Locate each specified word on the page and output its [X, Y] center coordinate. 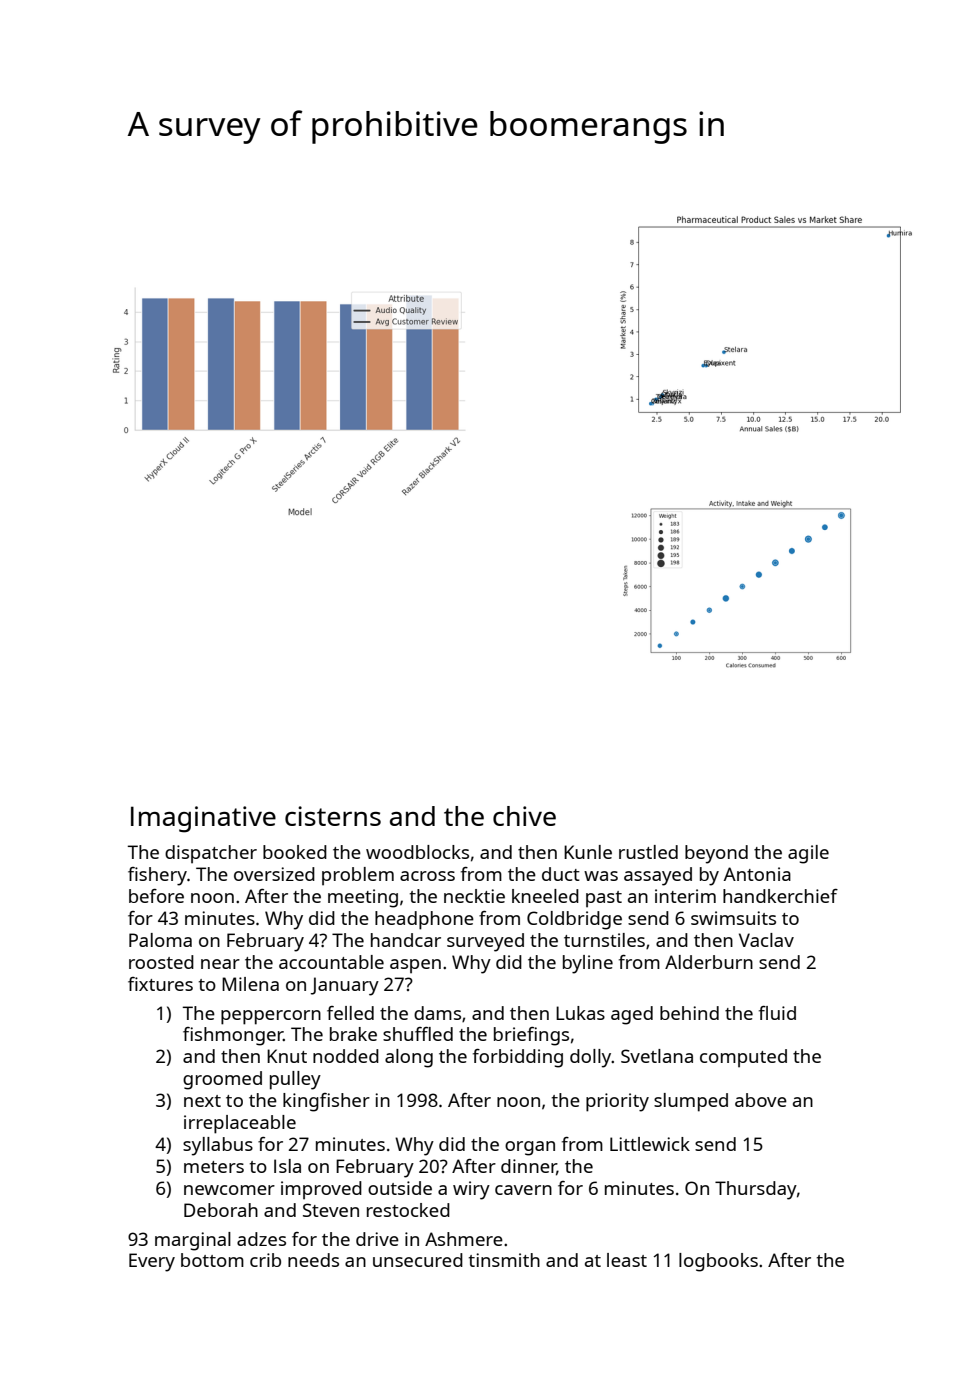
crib [265, 1260]
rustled [648, 852]
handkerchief [780, 896]
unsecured [418, 1260]
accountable [331, 962]
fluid [777, 1013]
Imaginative [203, 819]
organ [530, 1148]
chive [524, 816]
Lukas [580, 1013]
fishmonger [233, 1036]
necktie [474, 896]
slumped [691, 1102]
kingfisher [326, 1102]
